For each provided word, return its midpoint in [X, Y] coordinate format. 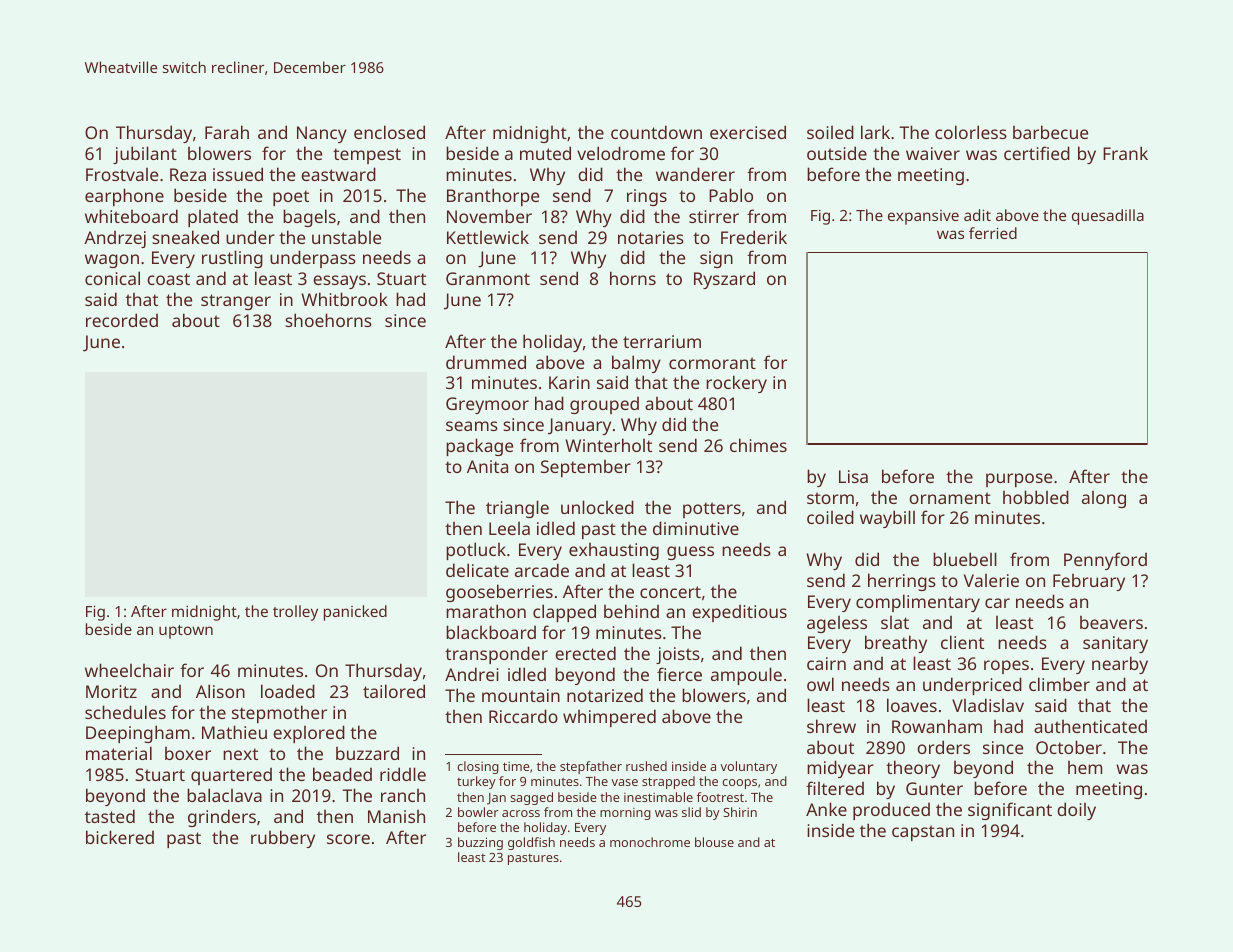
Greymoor [487, 405]
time [516, 766]
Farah [227, 132]
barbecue [1050, 132]
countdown [656, 132]
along [1104, 499]
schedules [125, 712]
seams [472, 426]
